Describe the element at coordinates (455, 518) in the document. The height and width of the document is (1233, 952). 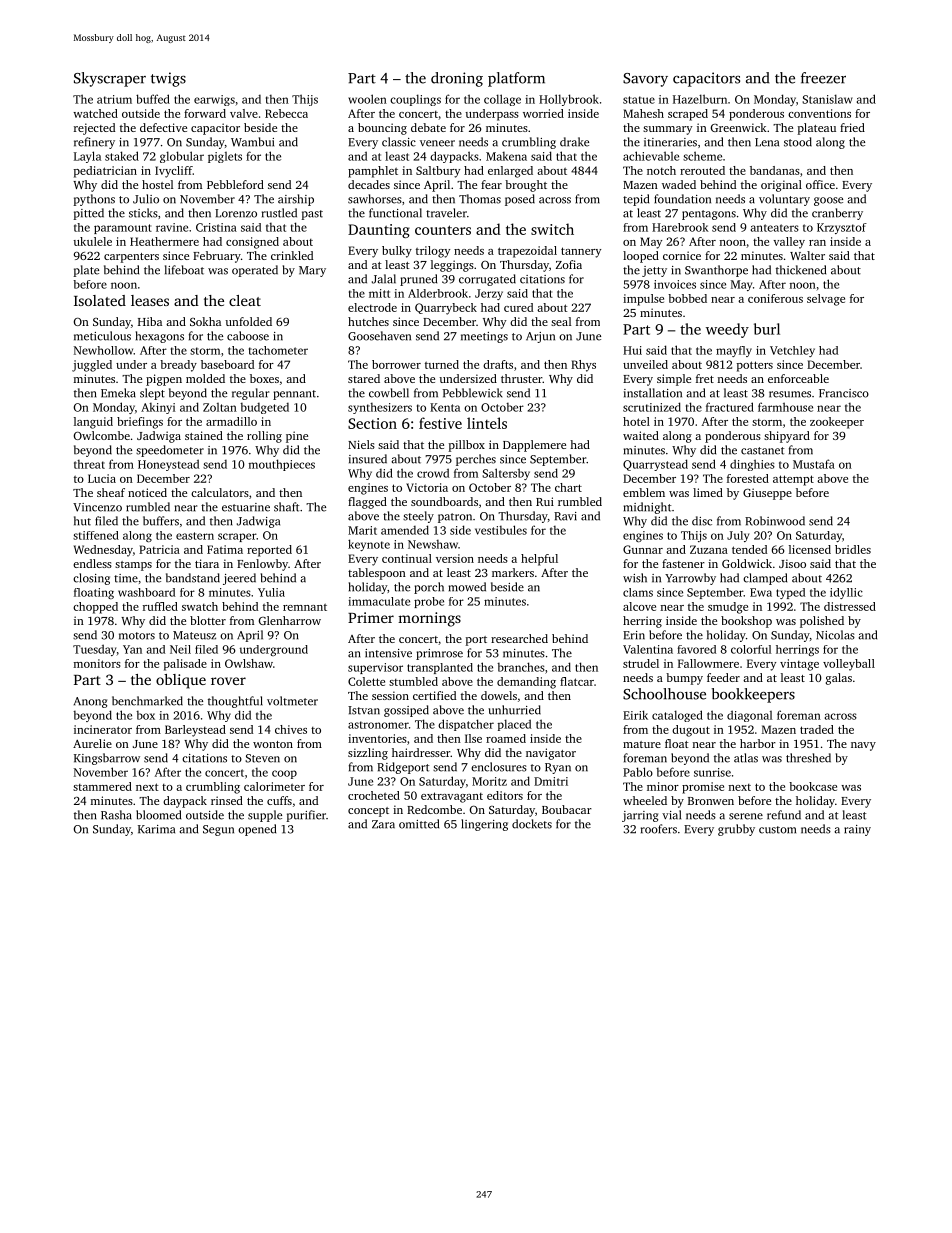
I see `patron` at that location.
